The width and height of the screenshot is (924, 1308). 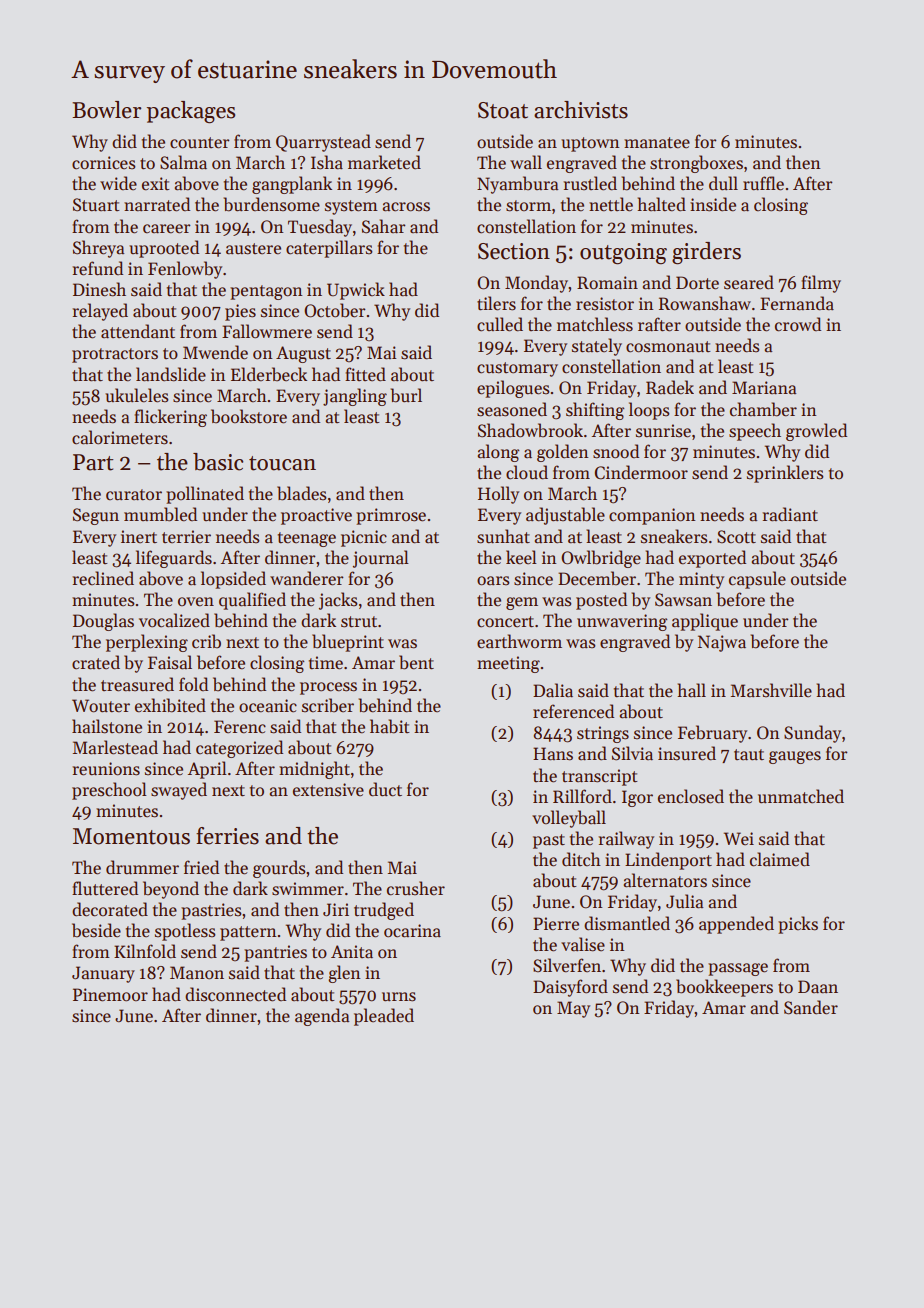 I want to click on cornices, so click(x=104, y=163).
